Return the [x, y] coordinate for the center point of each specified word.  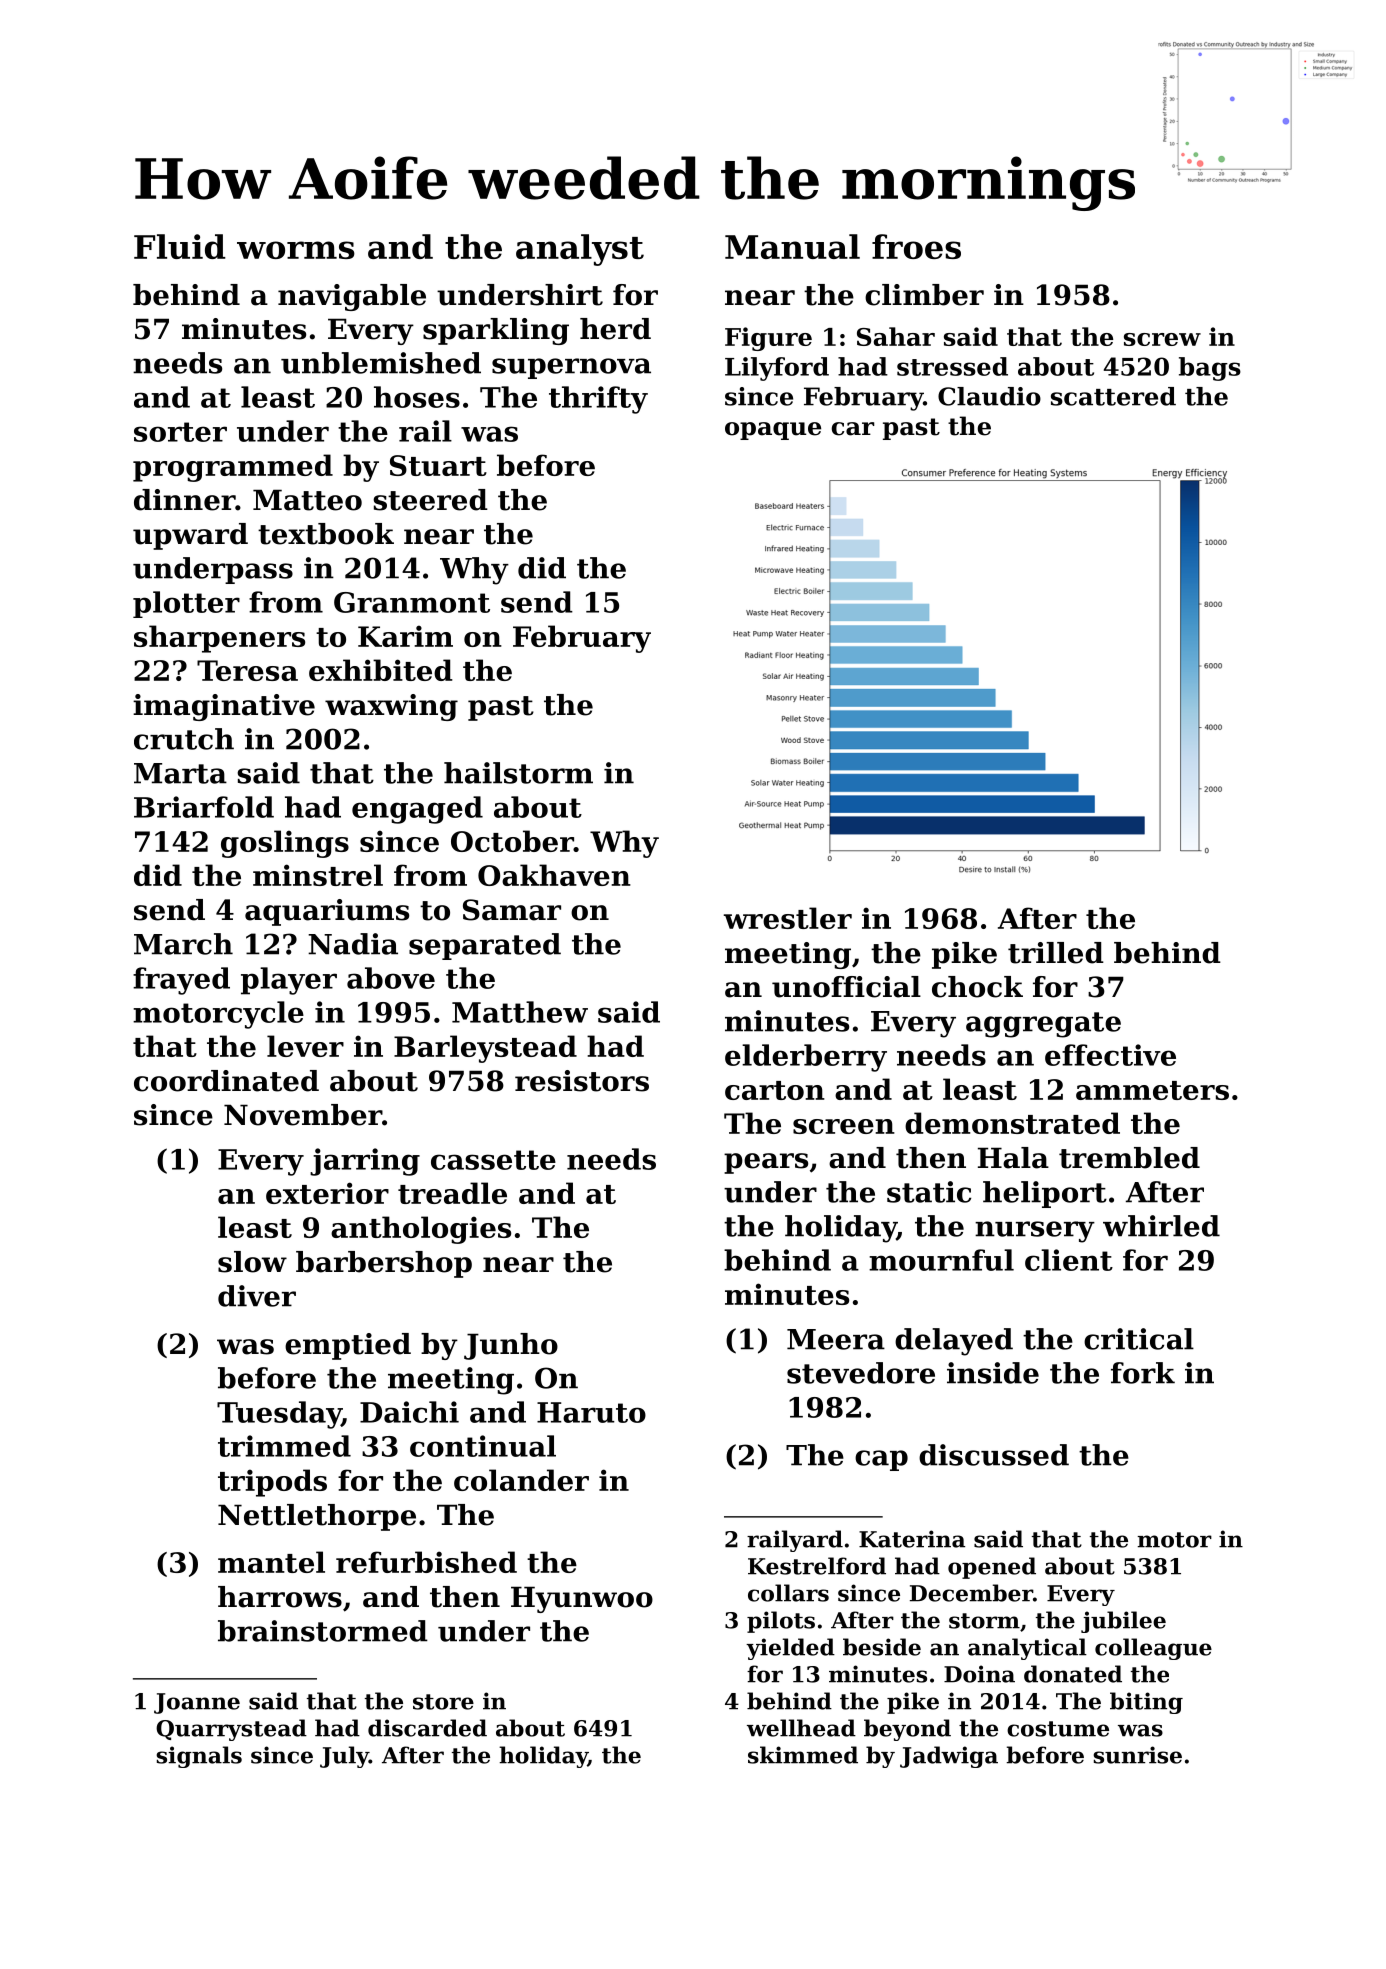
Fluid [180, 246]
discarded [427, 1728]
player [289, 981]
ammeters [1152, 1090]
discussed [994, 1455]
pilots [781, 1622]
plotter [186, 604]
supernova [571, 368]
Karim [405, 636]
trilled [1056, 953]
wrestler [788, 918]
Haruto [591, 1412]
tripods [272, 1483]
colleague [1153, 1649]
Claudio [989, 396]
